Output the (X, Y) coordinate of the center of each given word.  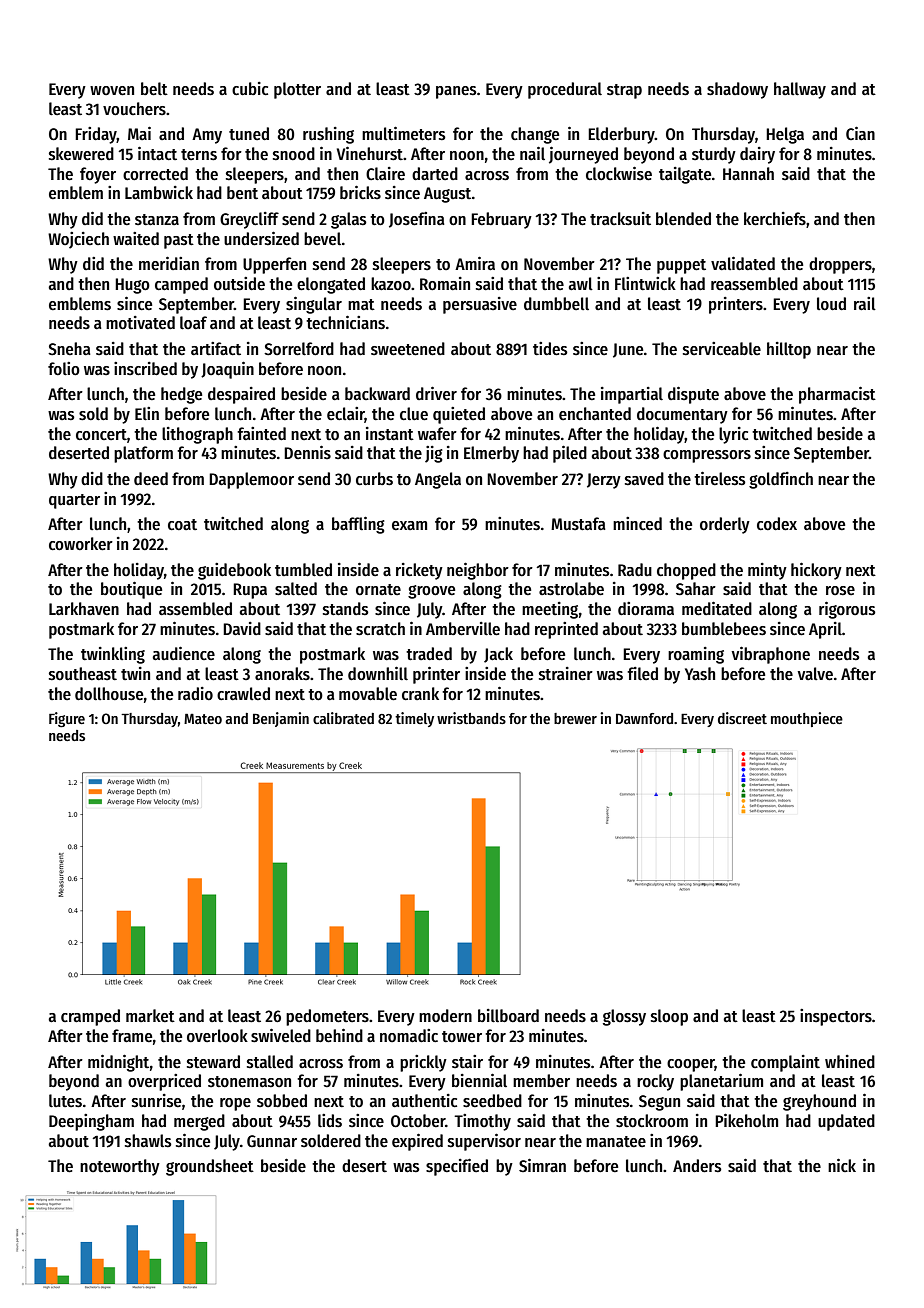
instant (390, 434)
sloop (669, 1017)
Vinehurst (370, 153)
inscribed (145, 369)
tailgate (685, 175)
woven (112, 91)
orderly (725, 525)
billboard (508, 1016)
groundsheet (210, 1167)
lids (330, 1121)
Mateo (203, 719)
